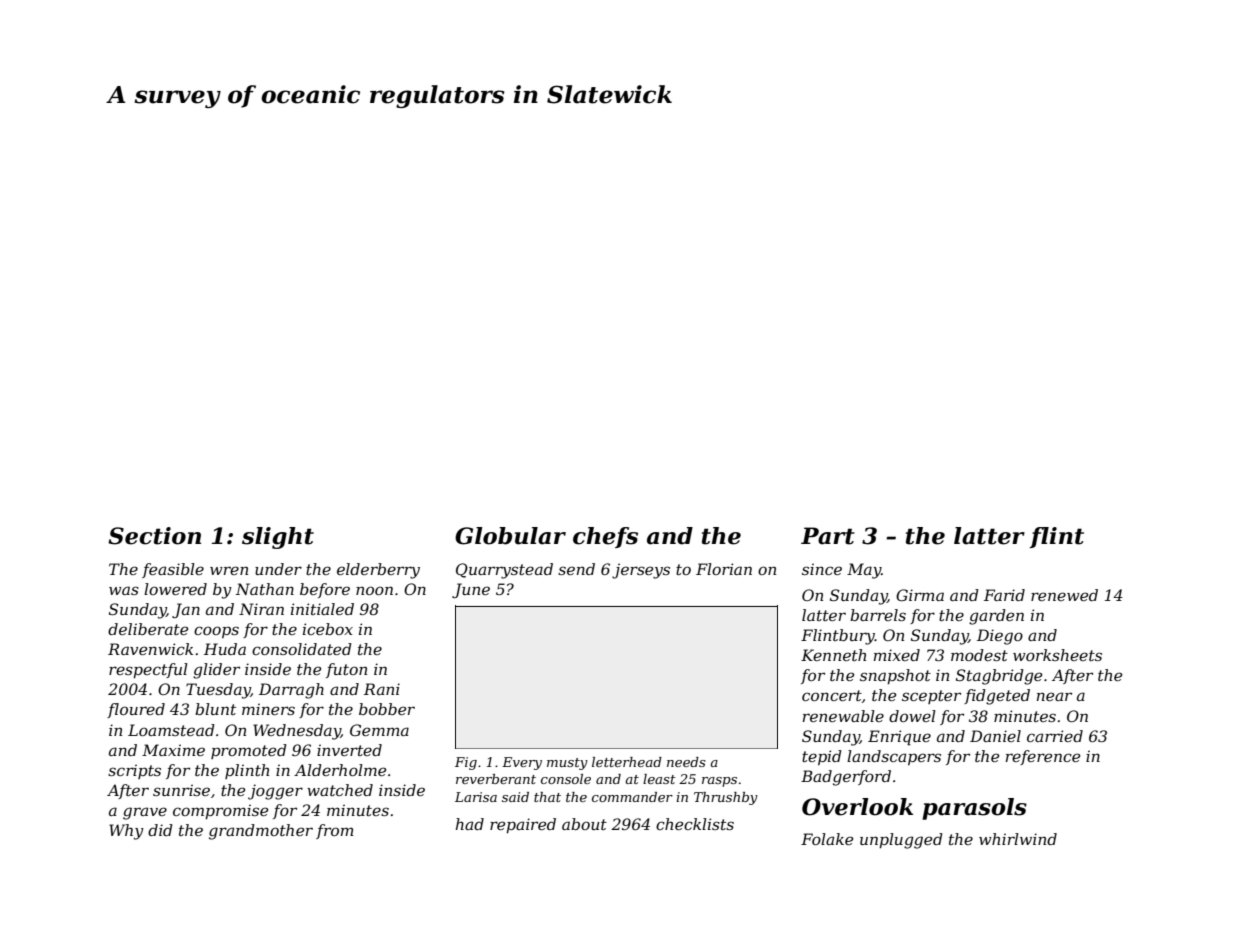 The width and height of the image is (1233, 952). What do you see at coordinates (828, 536) in the image?
I see `Part` at bounding box center [828, 536].
